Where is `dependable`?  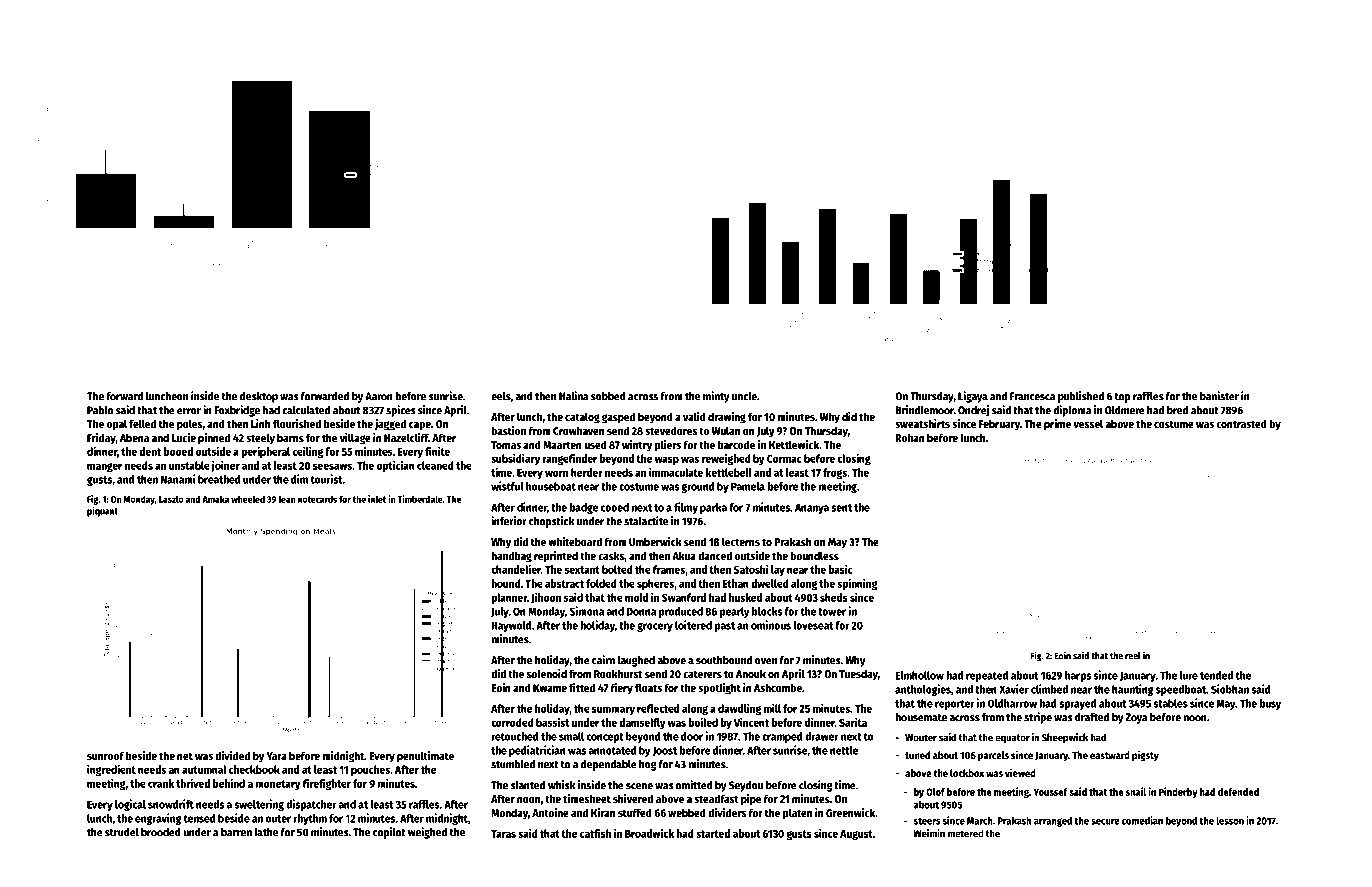 dependable is located at coordinates (609, 765).
